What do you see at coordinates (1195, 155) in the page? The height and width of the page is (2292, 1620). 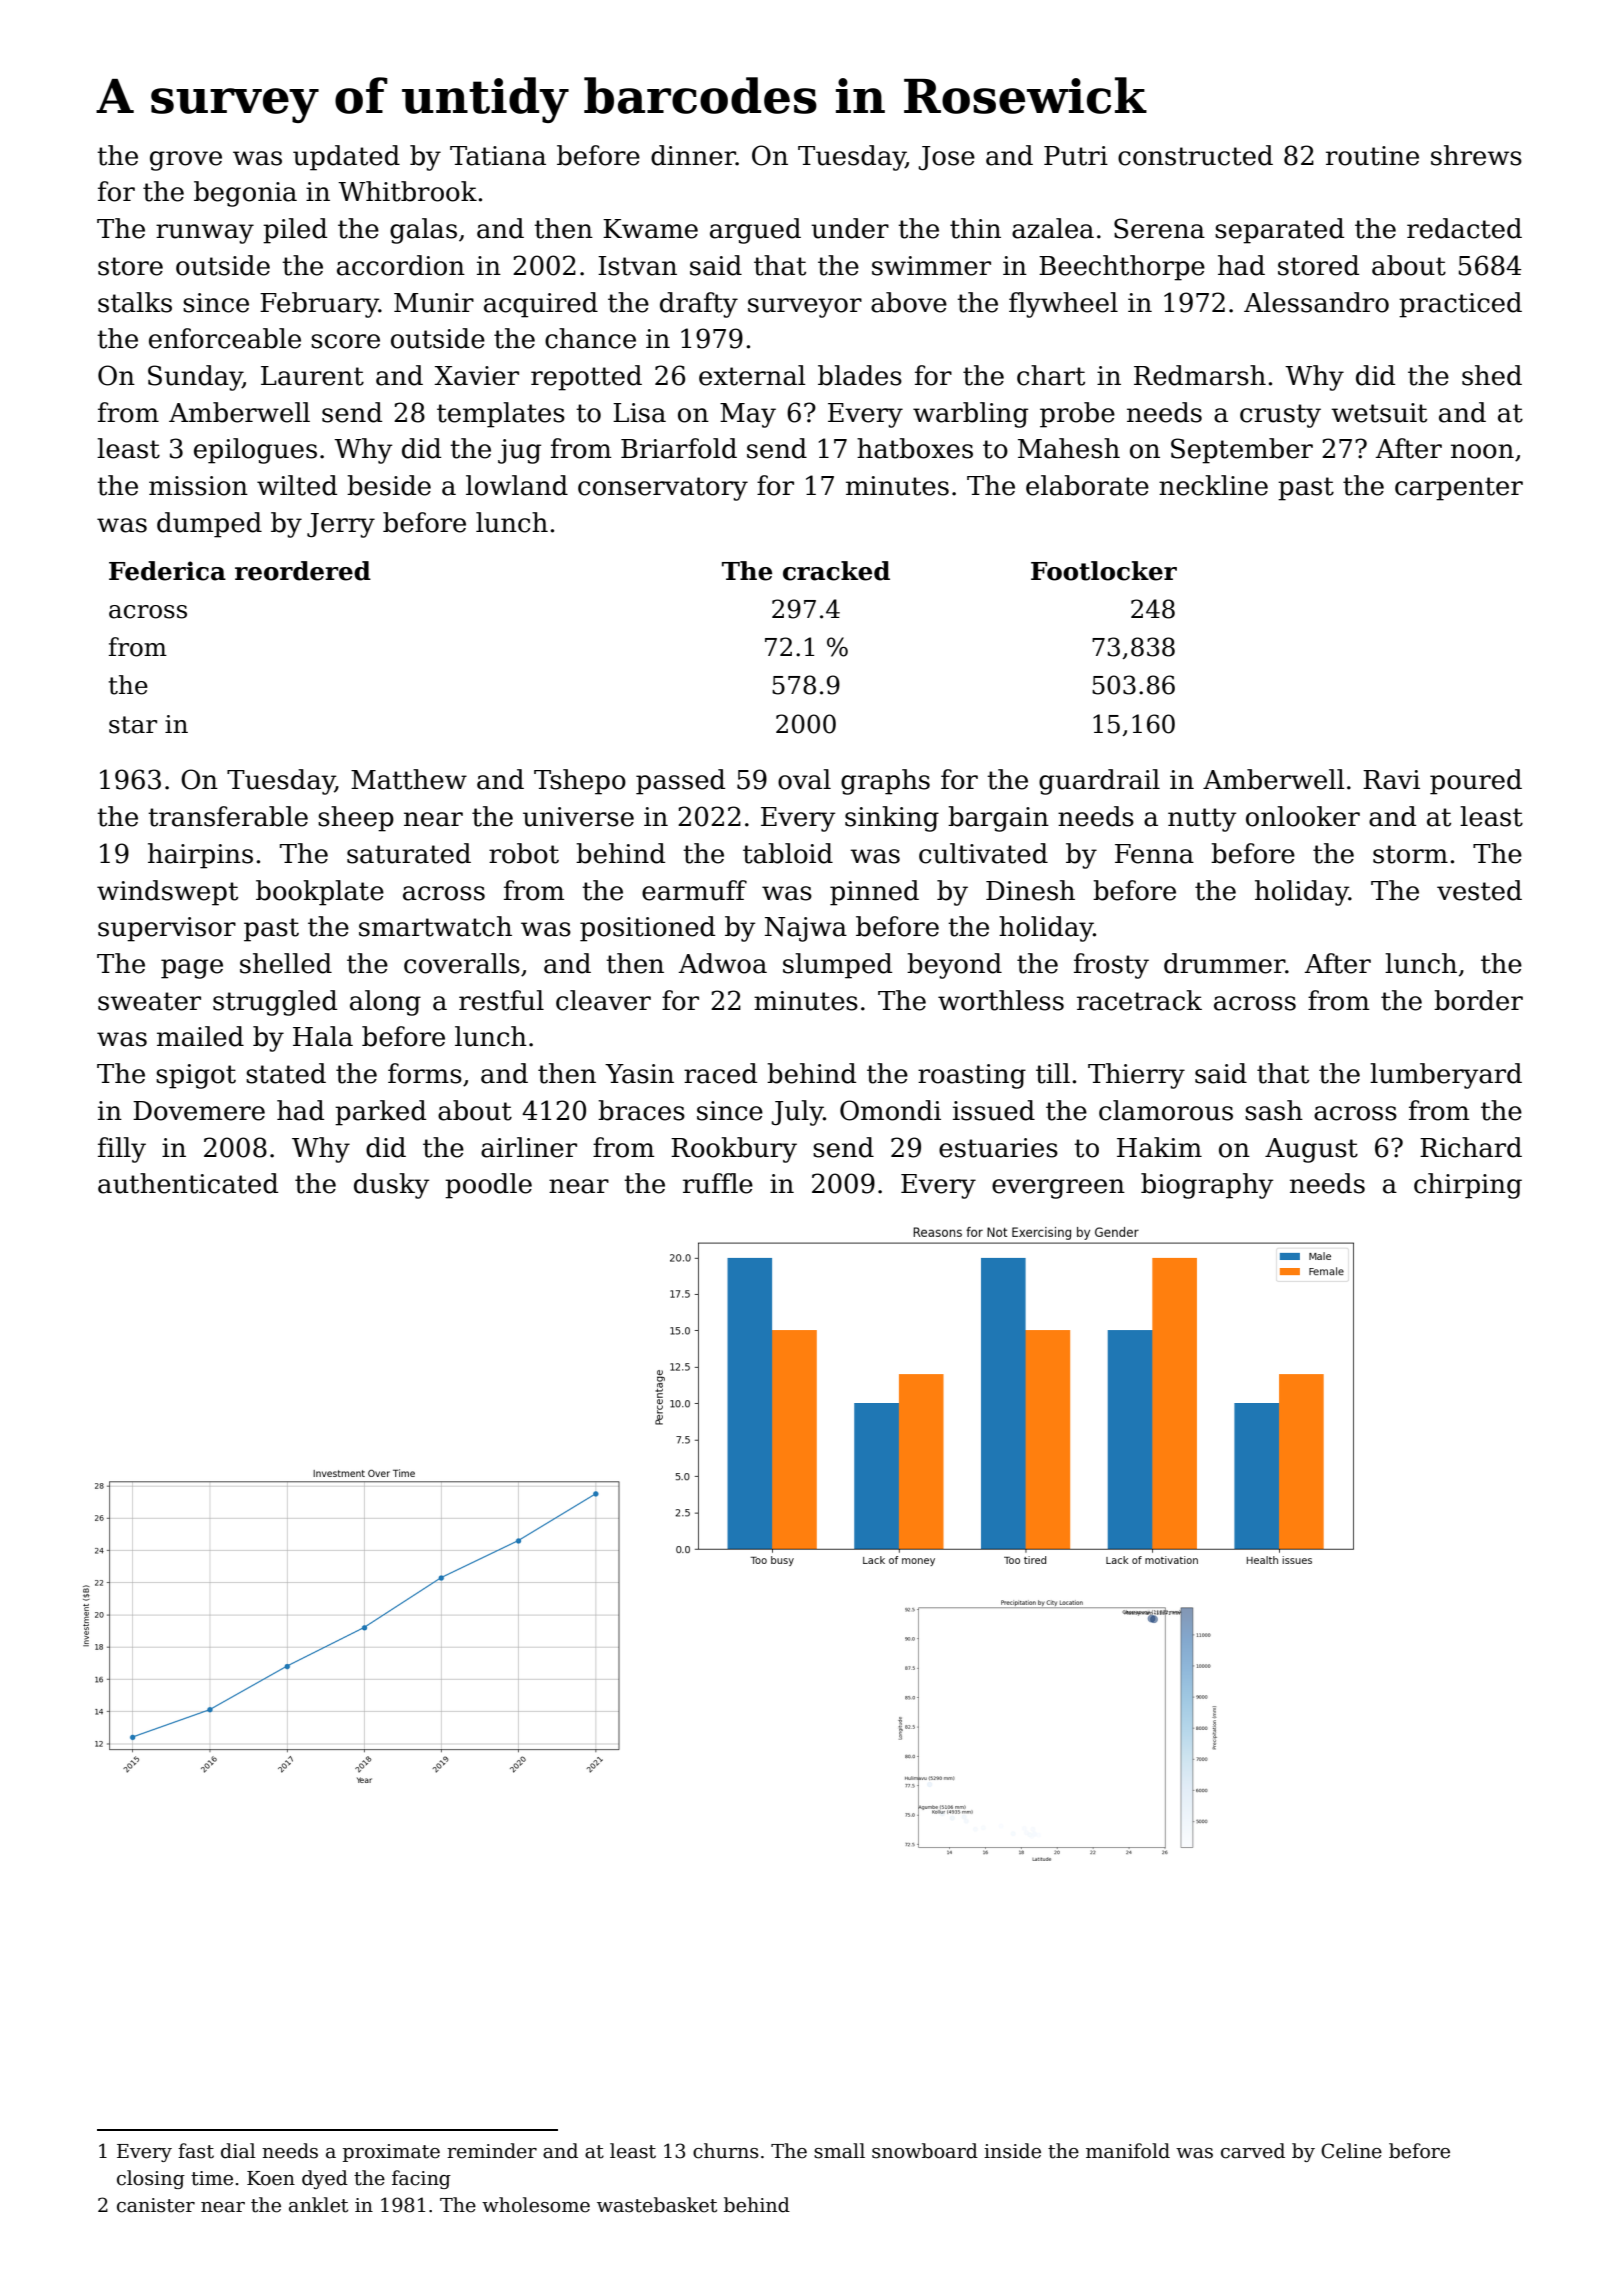 I see `constructed` at bounding box center [1195, 155].
